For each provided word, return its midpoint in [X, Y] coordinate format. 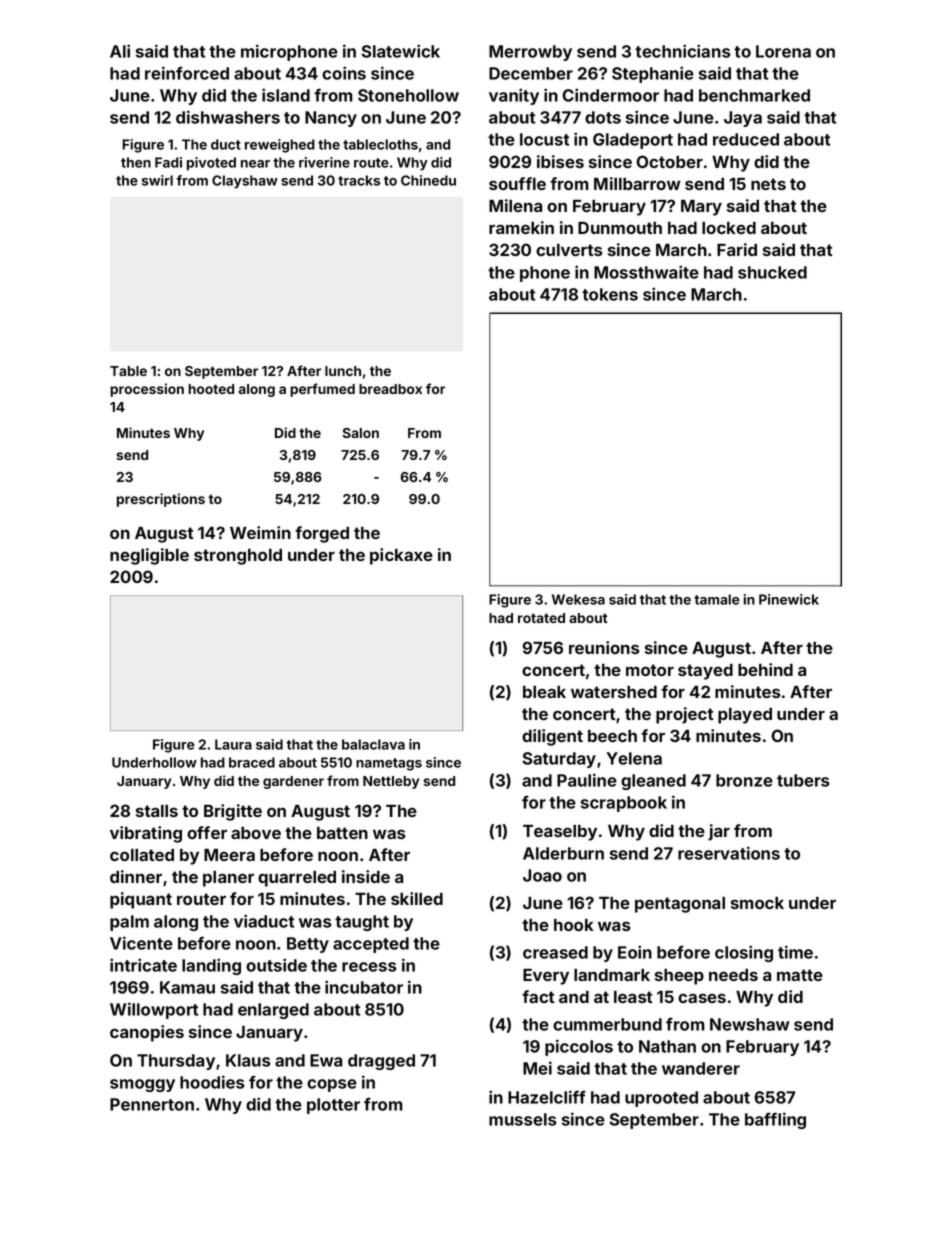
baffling [775, 1120]
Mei [537, 1068]
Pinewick [789, 599]
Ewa [326, 1060]
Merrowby [530, 53]
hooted [211, 389]
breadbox [390, 389]
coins [344, 73]
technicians [683, 51]
